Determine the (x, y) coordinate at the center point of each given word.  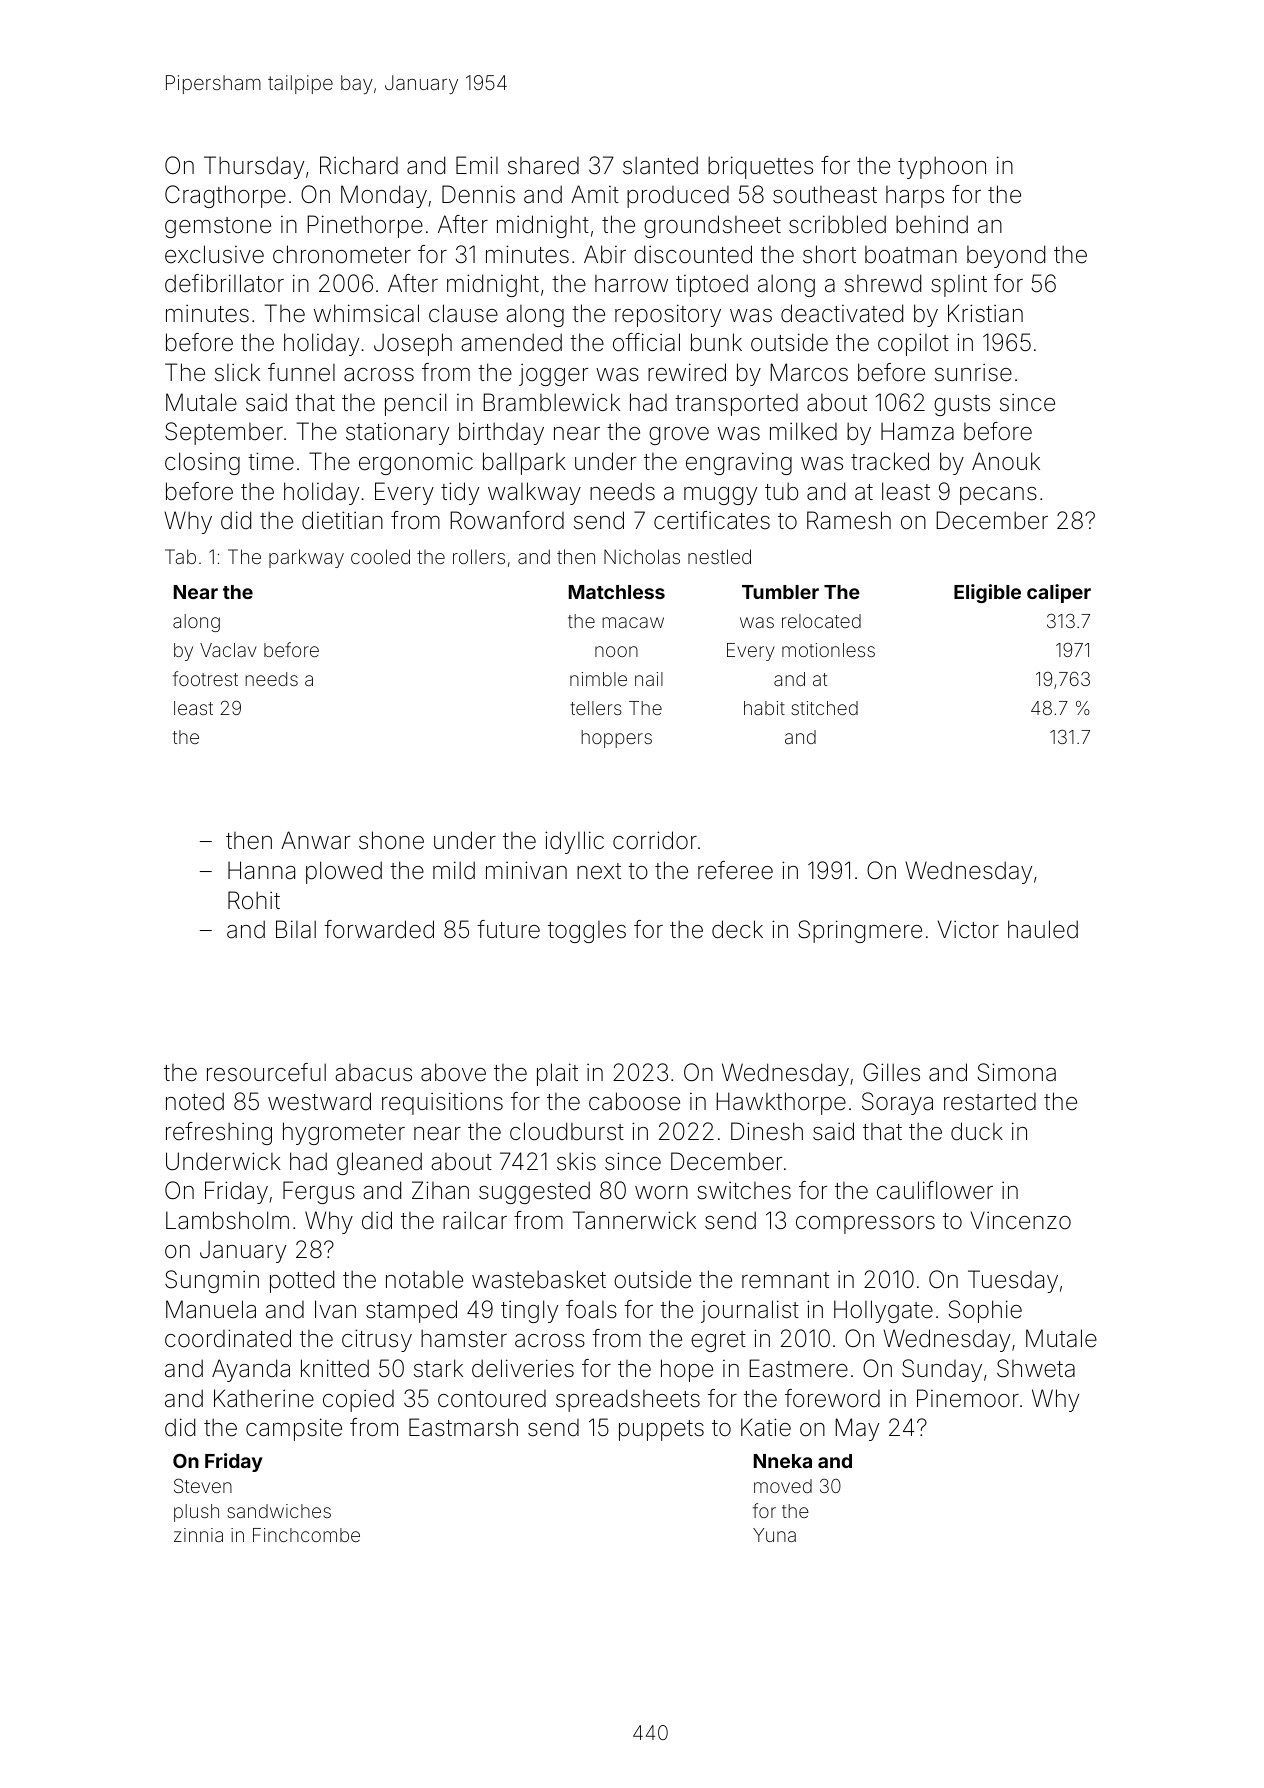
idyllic (574, 842)
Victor (968, 929)
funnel (301, 372)
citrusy (377, 1340)
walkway (534, 493)
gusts (962, 405)
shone (391, 840)
